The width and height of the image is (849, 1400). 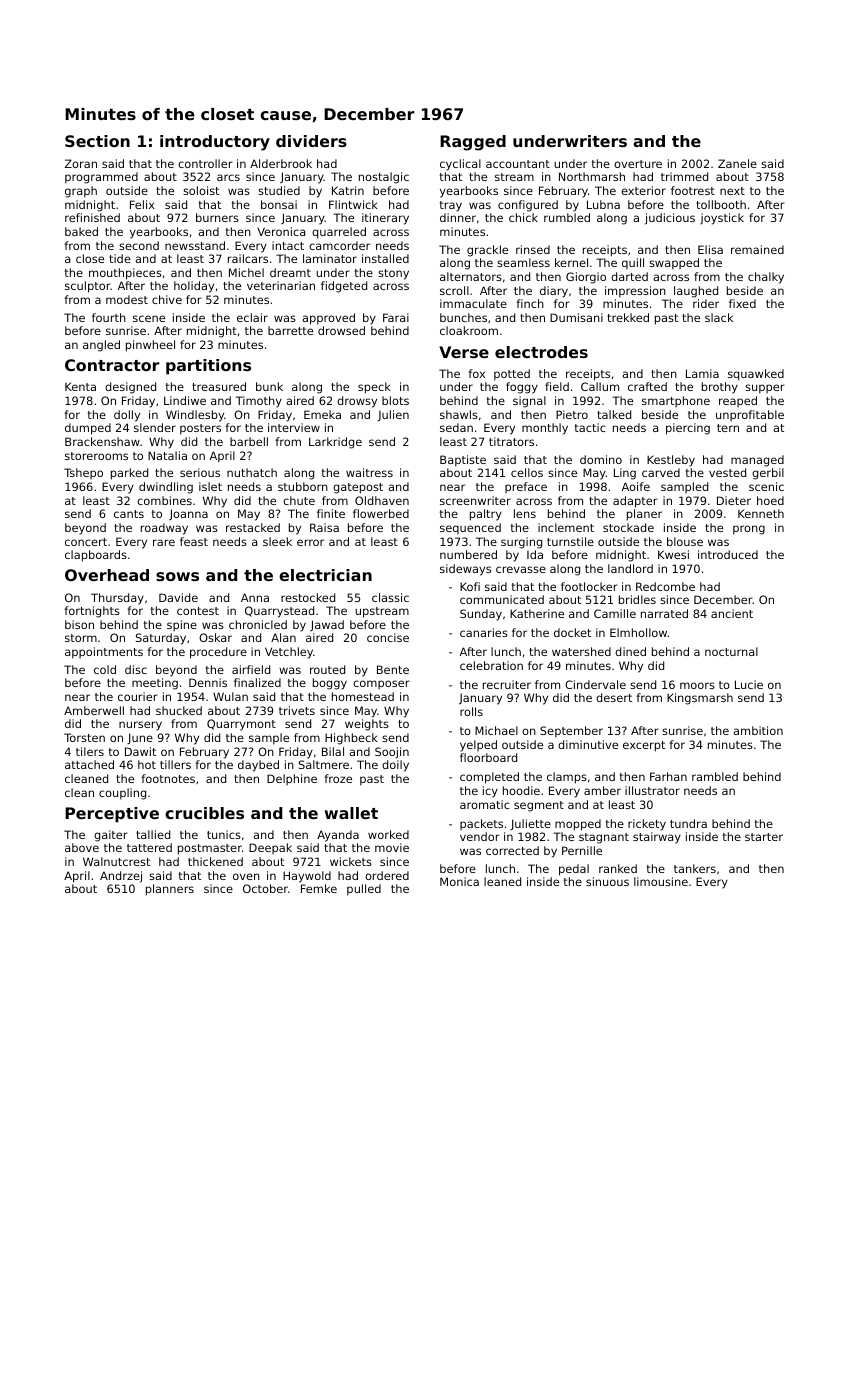 What do you see at coordinates (297, 710) in the image?
I see `trivets` at bounding box center [297, 710].
